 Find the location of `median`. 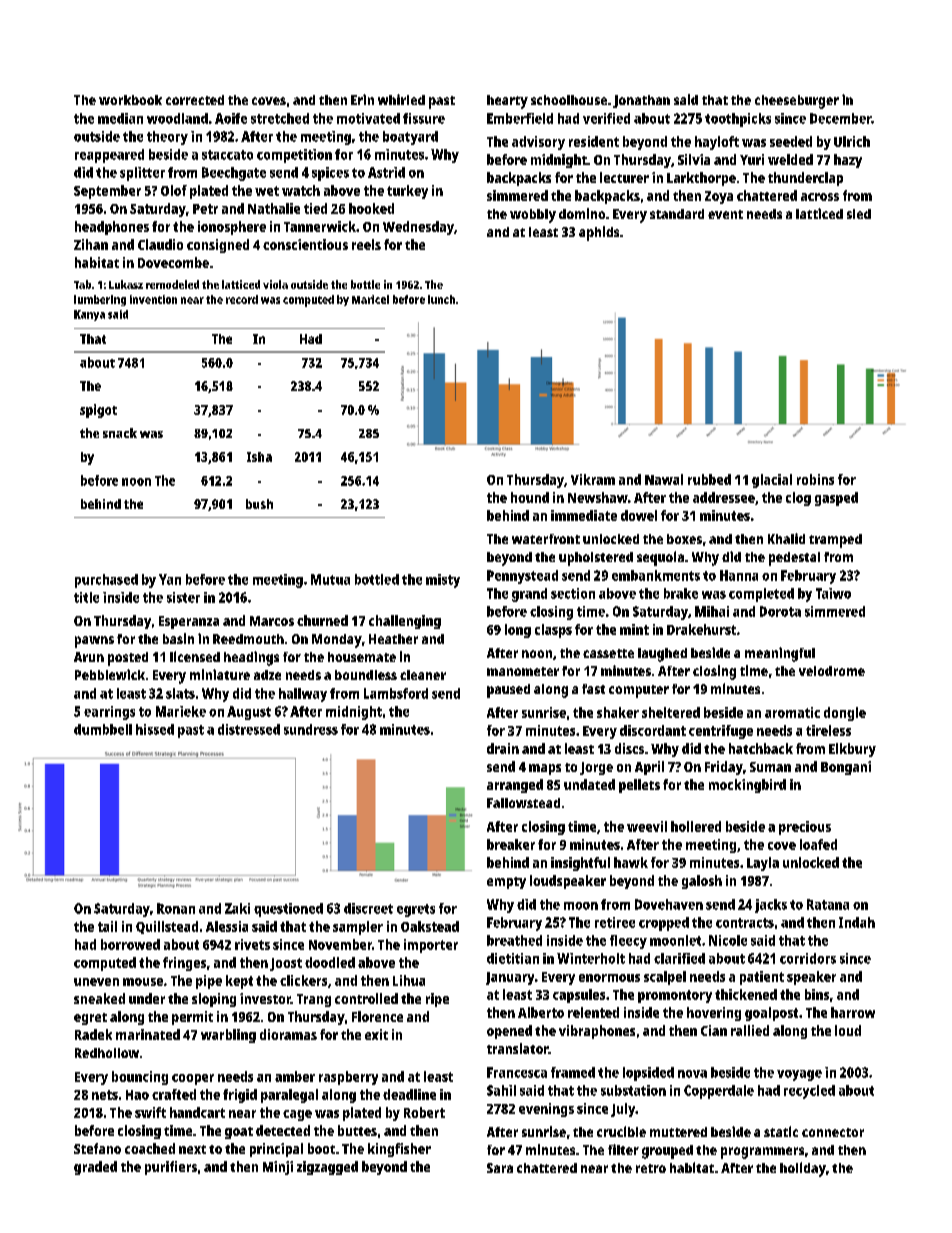

median is located at coordinates (120, 118).
